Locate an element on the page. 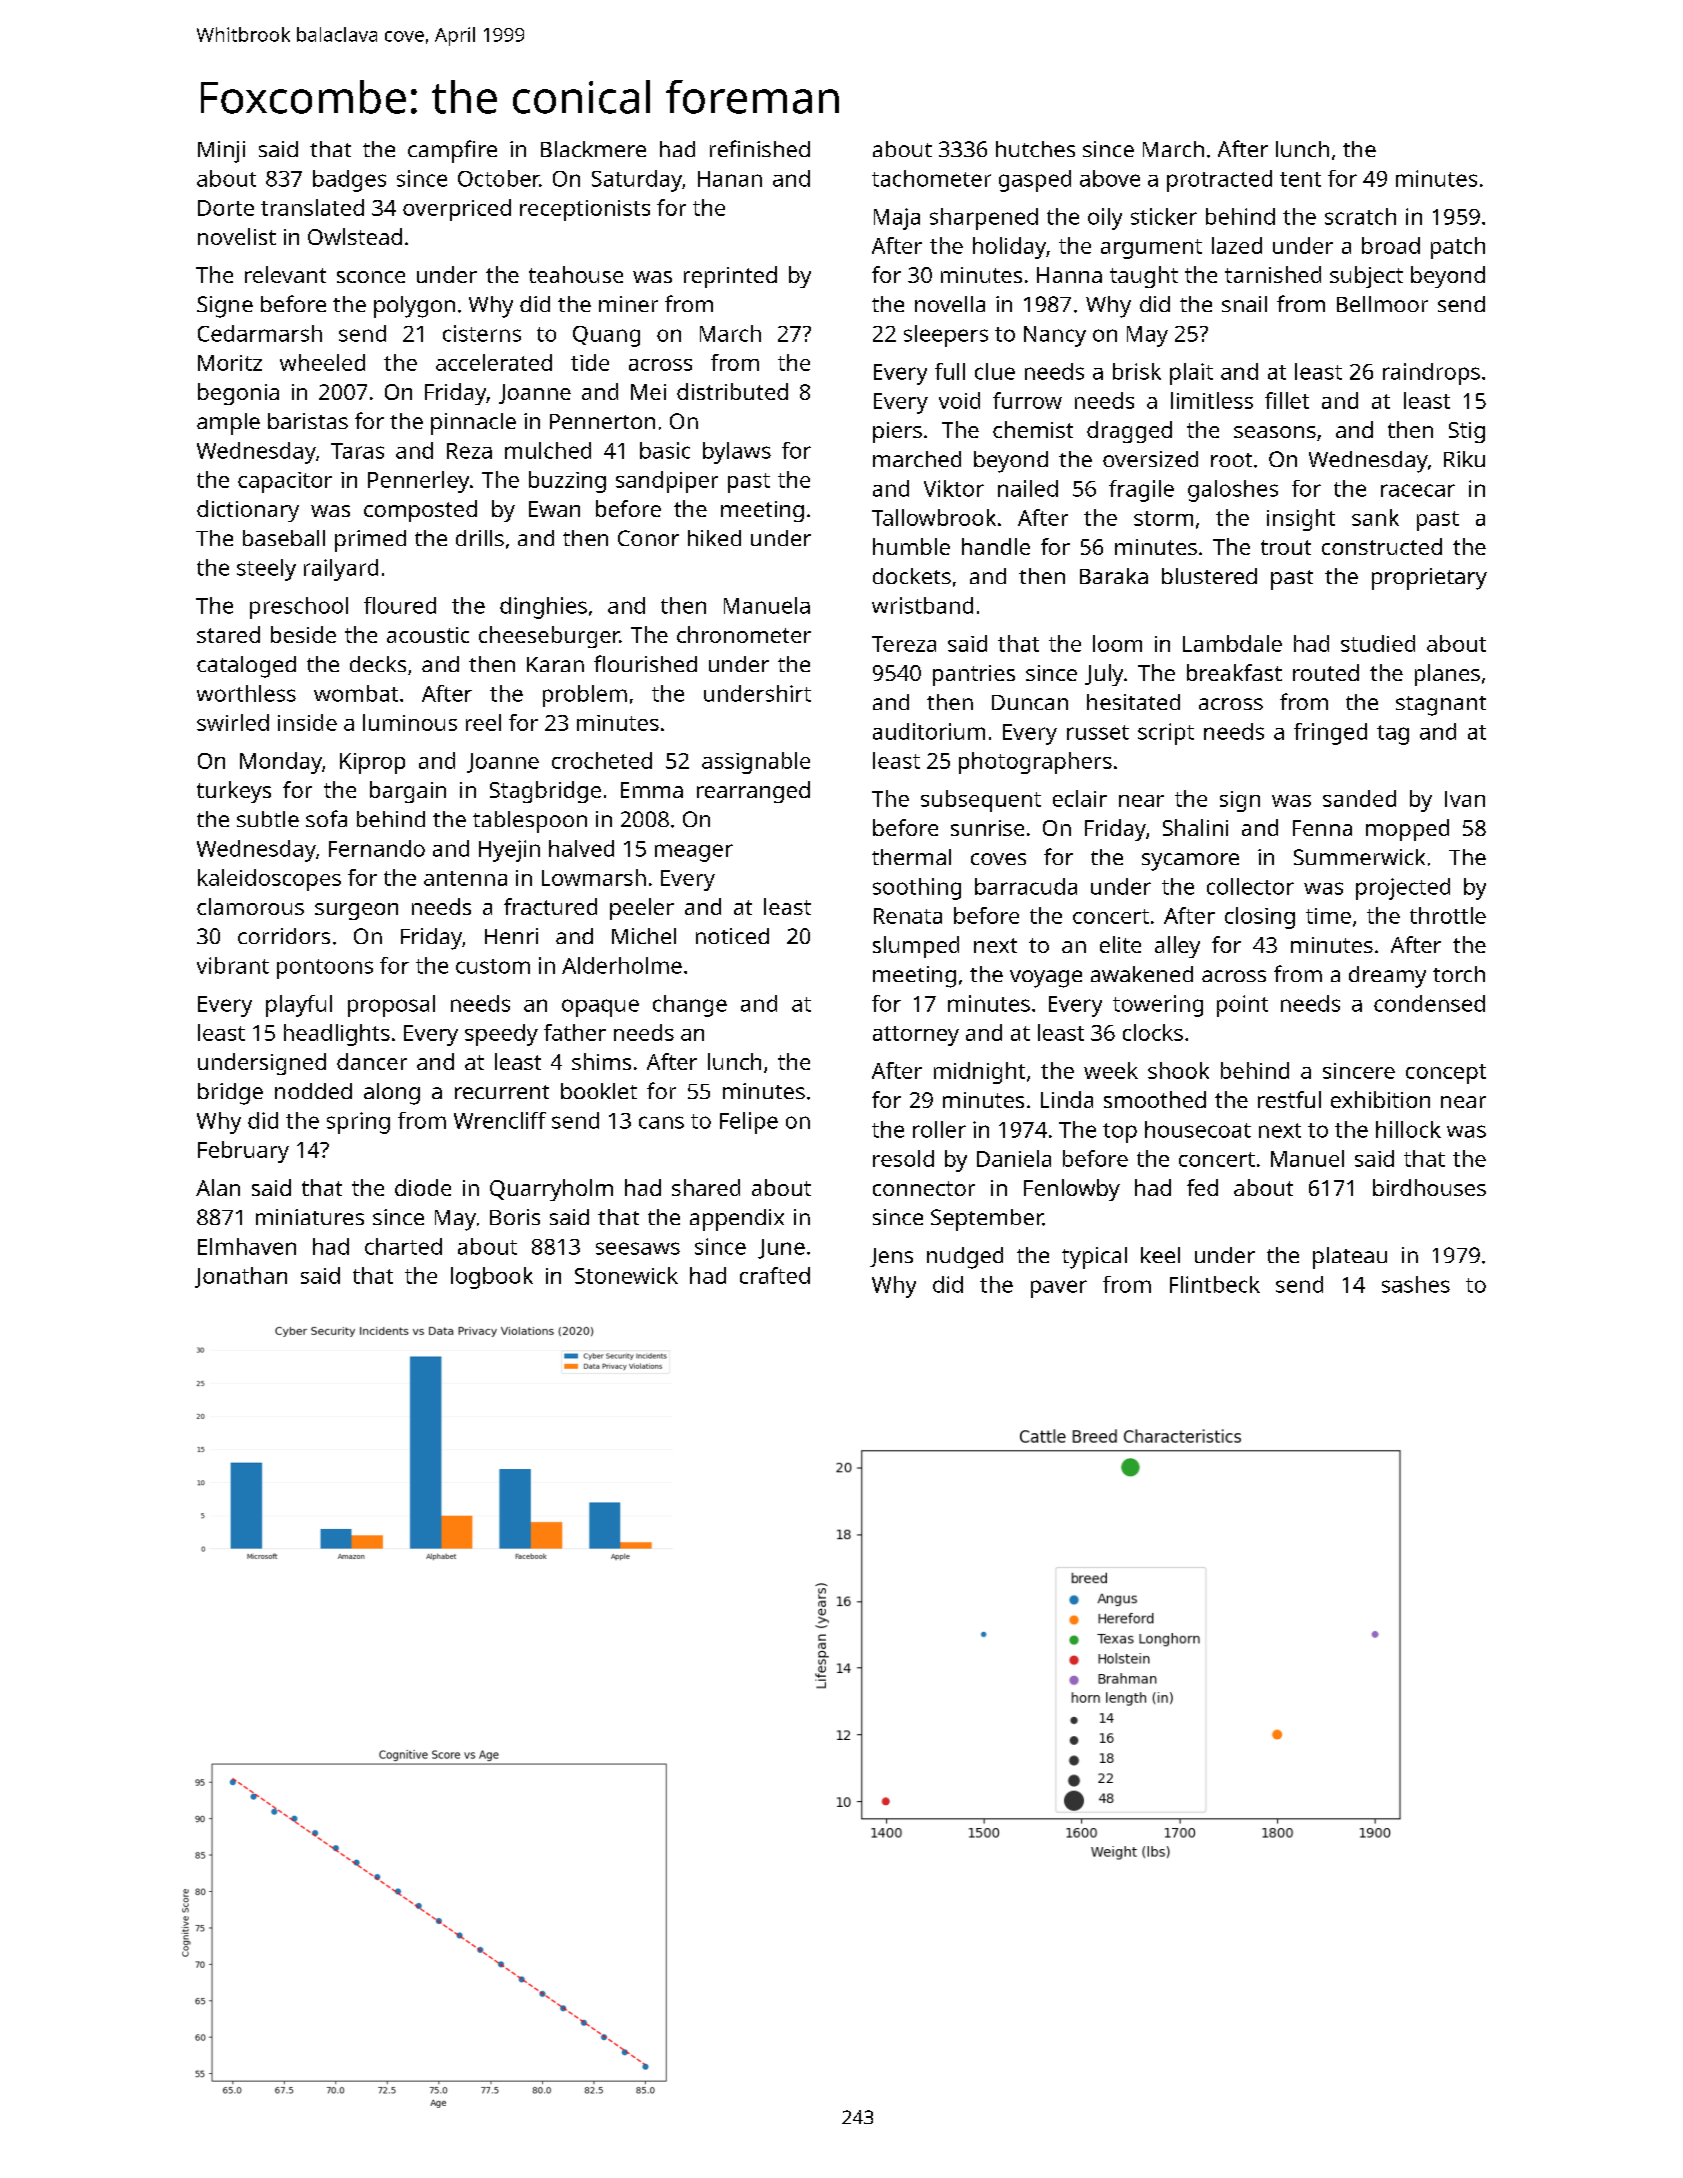 This image has width=1683, height=2178. Jonathan is located at coordinates (241, 1277).
